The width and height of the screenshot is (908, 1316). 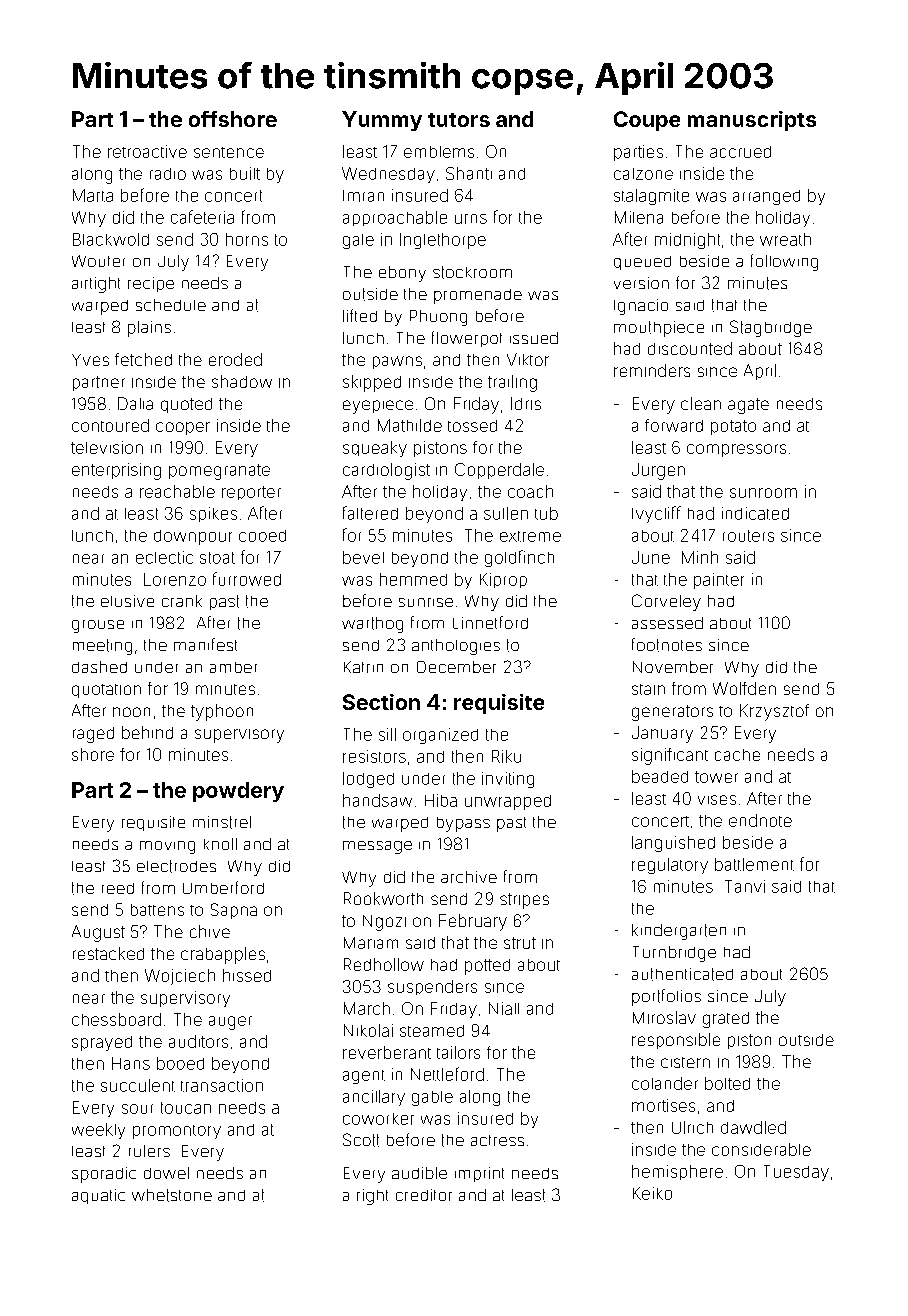 I want to click on aquatic, so click(x=98, y=1196).
